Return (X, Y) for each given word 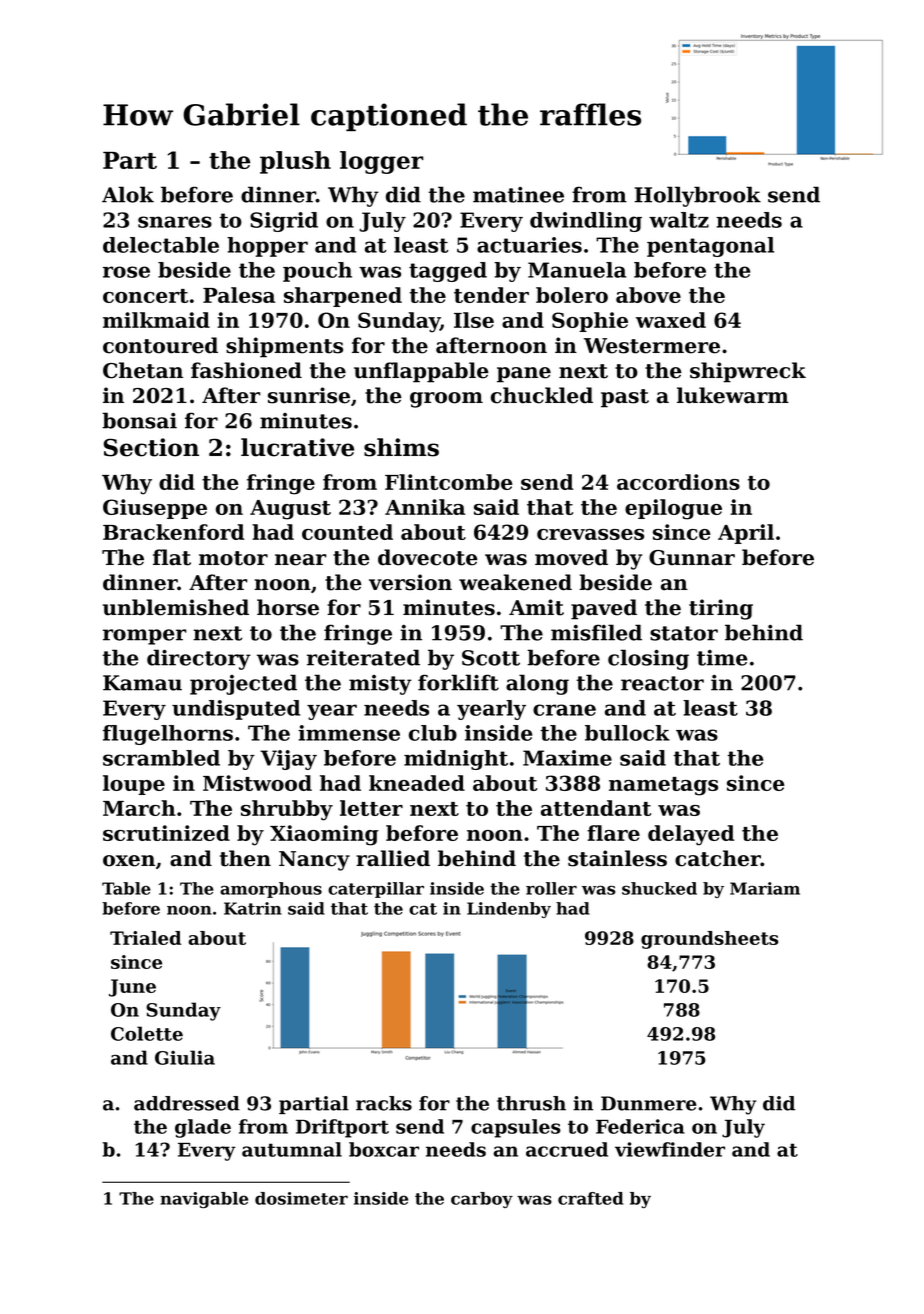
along (537, 684)
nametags (663, 786)
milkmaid (156, 320)
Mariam (765, 888)
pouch (317, 272)
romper (144, 637)
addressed (187, 1103)
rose (126, 272)
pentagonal (710, 247)
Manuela (577, 270)
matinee (518, 195)
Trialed (145, 938)
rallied (393, 858)
